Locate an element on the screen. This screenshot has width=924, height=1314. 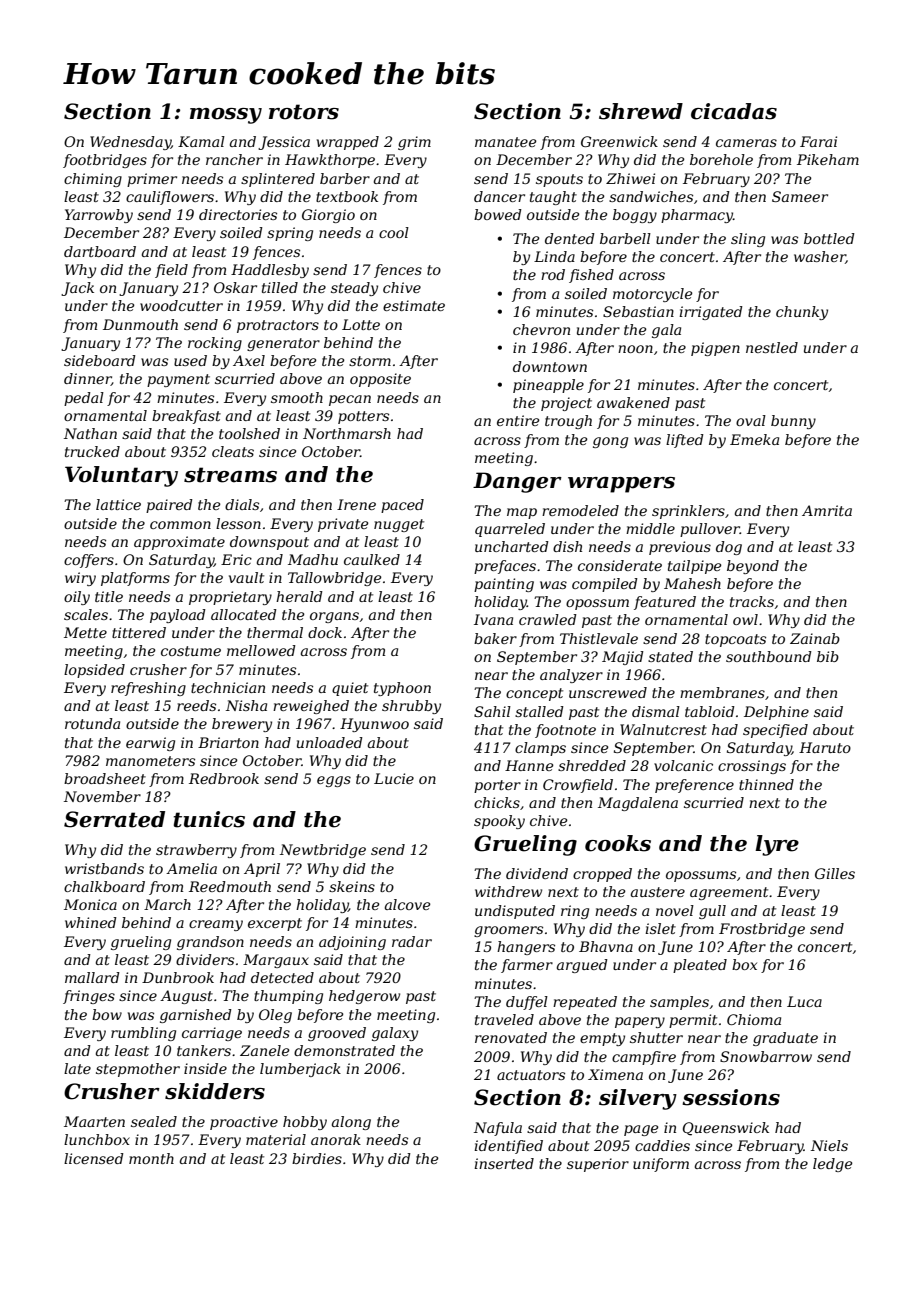
sealed is located at coordinates (154, 1121).
